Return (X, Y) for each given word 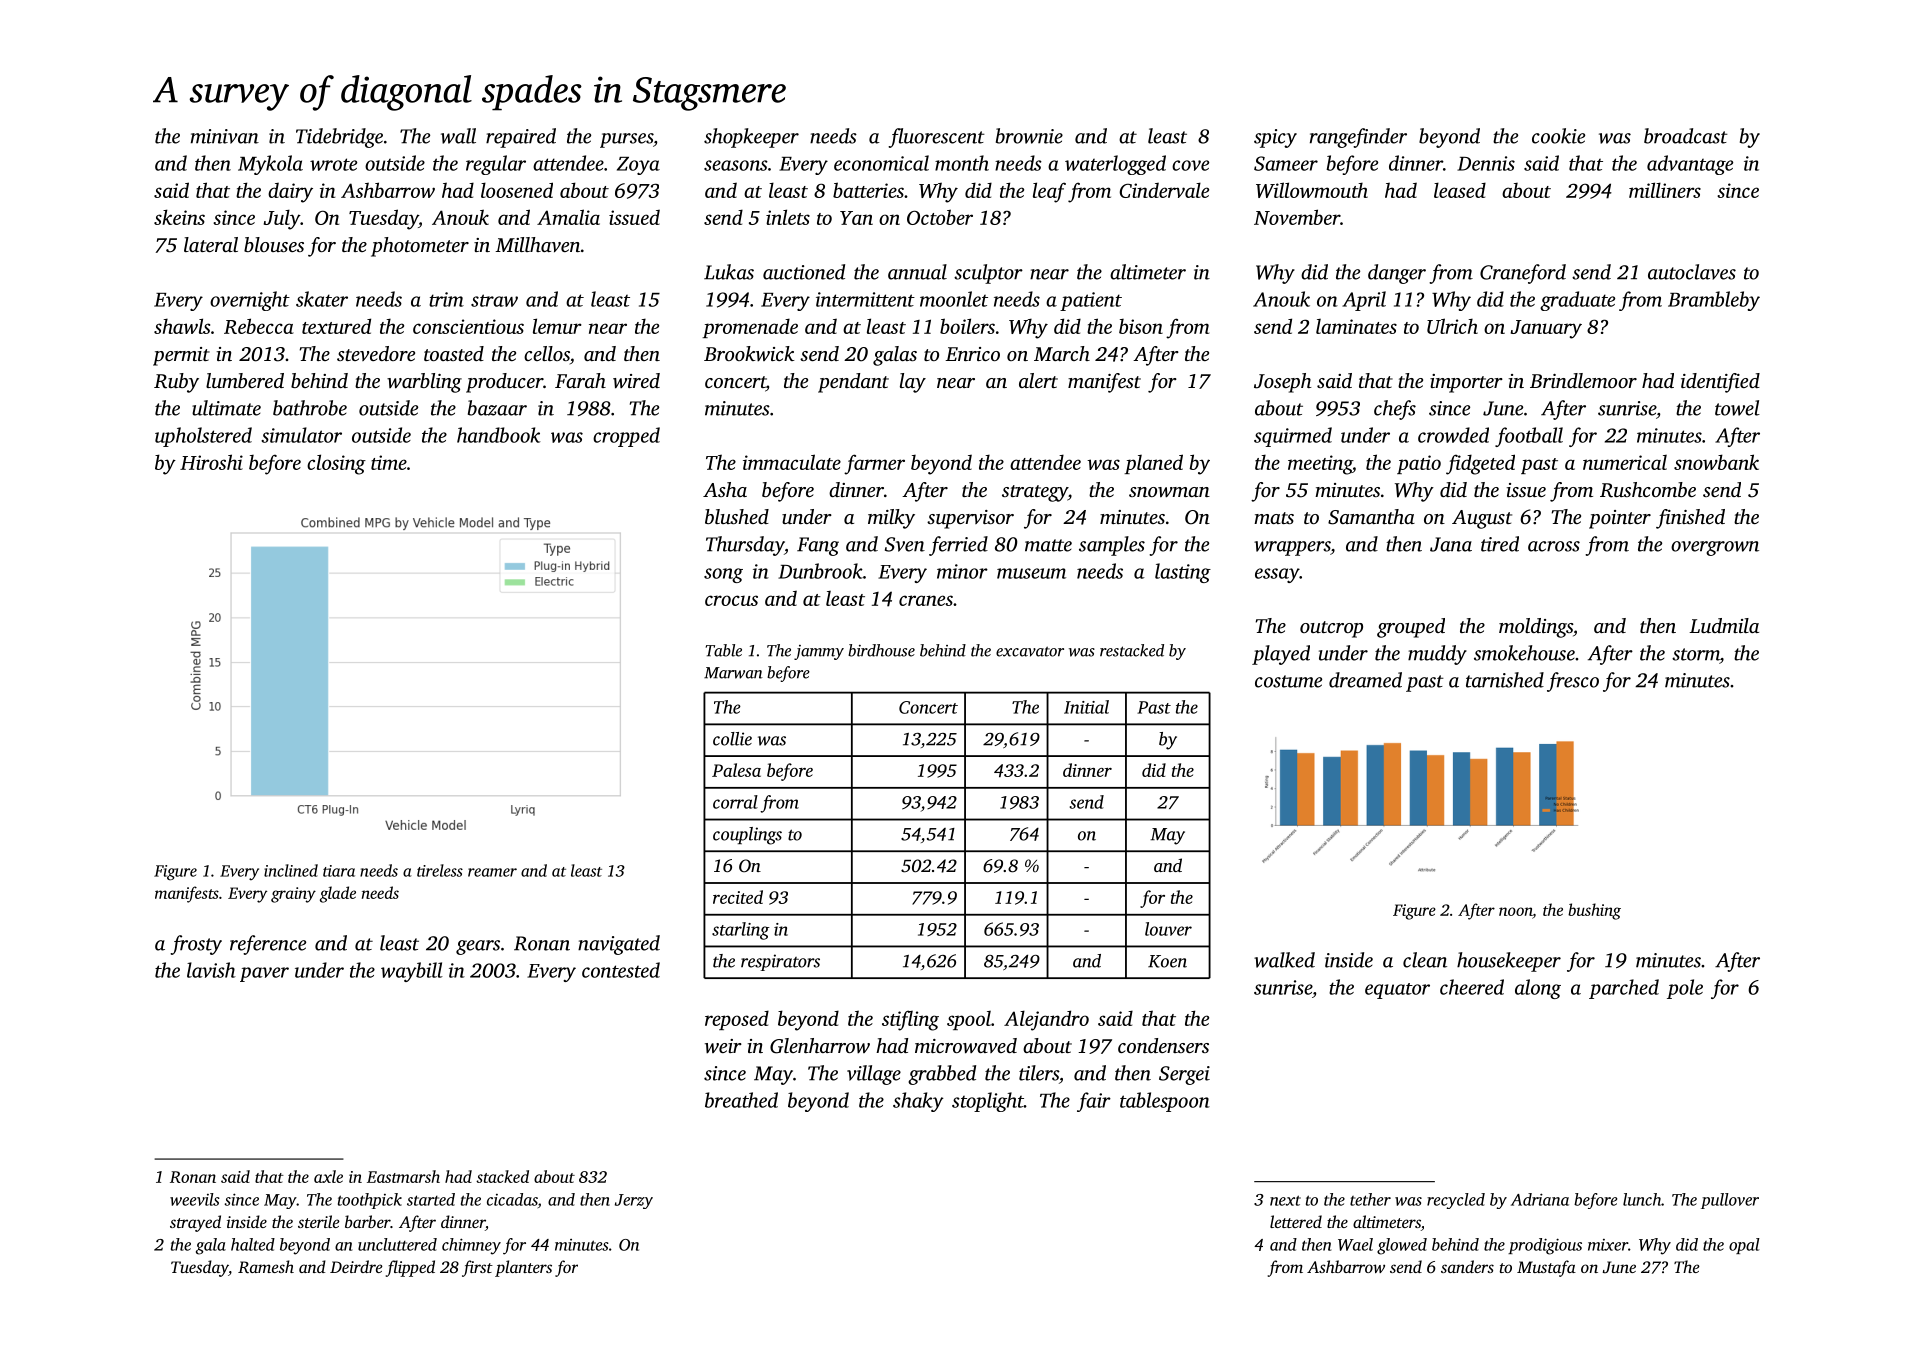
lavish (211, 970)
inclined (291, 870)
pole (1685, 989)
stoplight (988, 1102)
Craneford (1523, 274)
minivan (225, 136)
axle (328, 1176)
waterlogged (1115, 165)
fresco (1573, 682)
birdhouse (881, 650)
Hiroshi (211, 462)
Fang (818, 546)
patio (1419, 464)
